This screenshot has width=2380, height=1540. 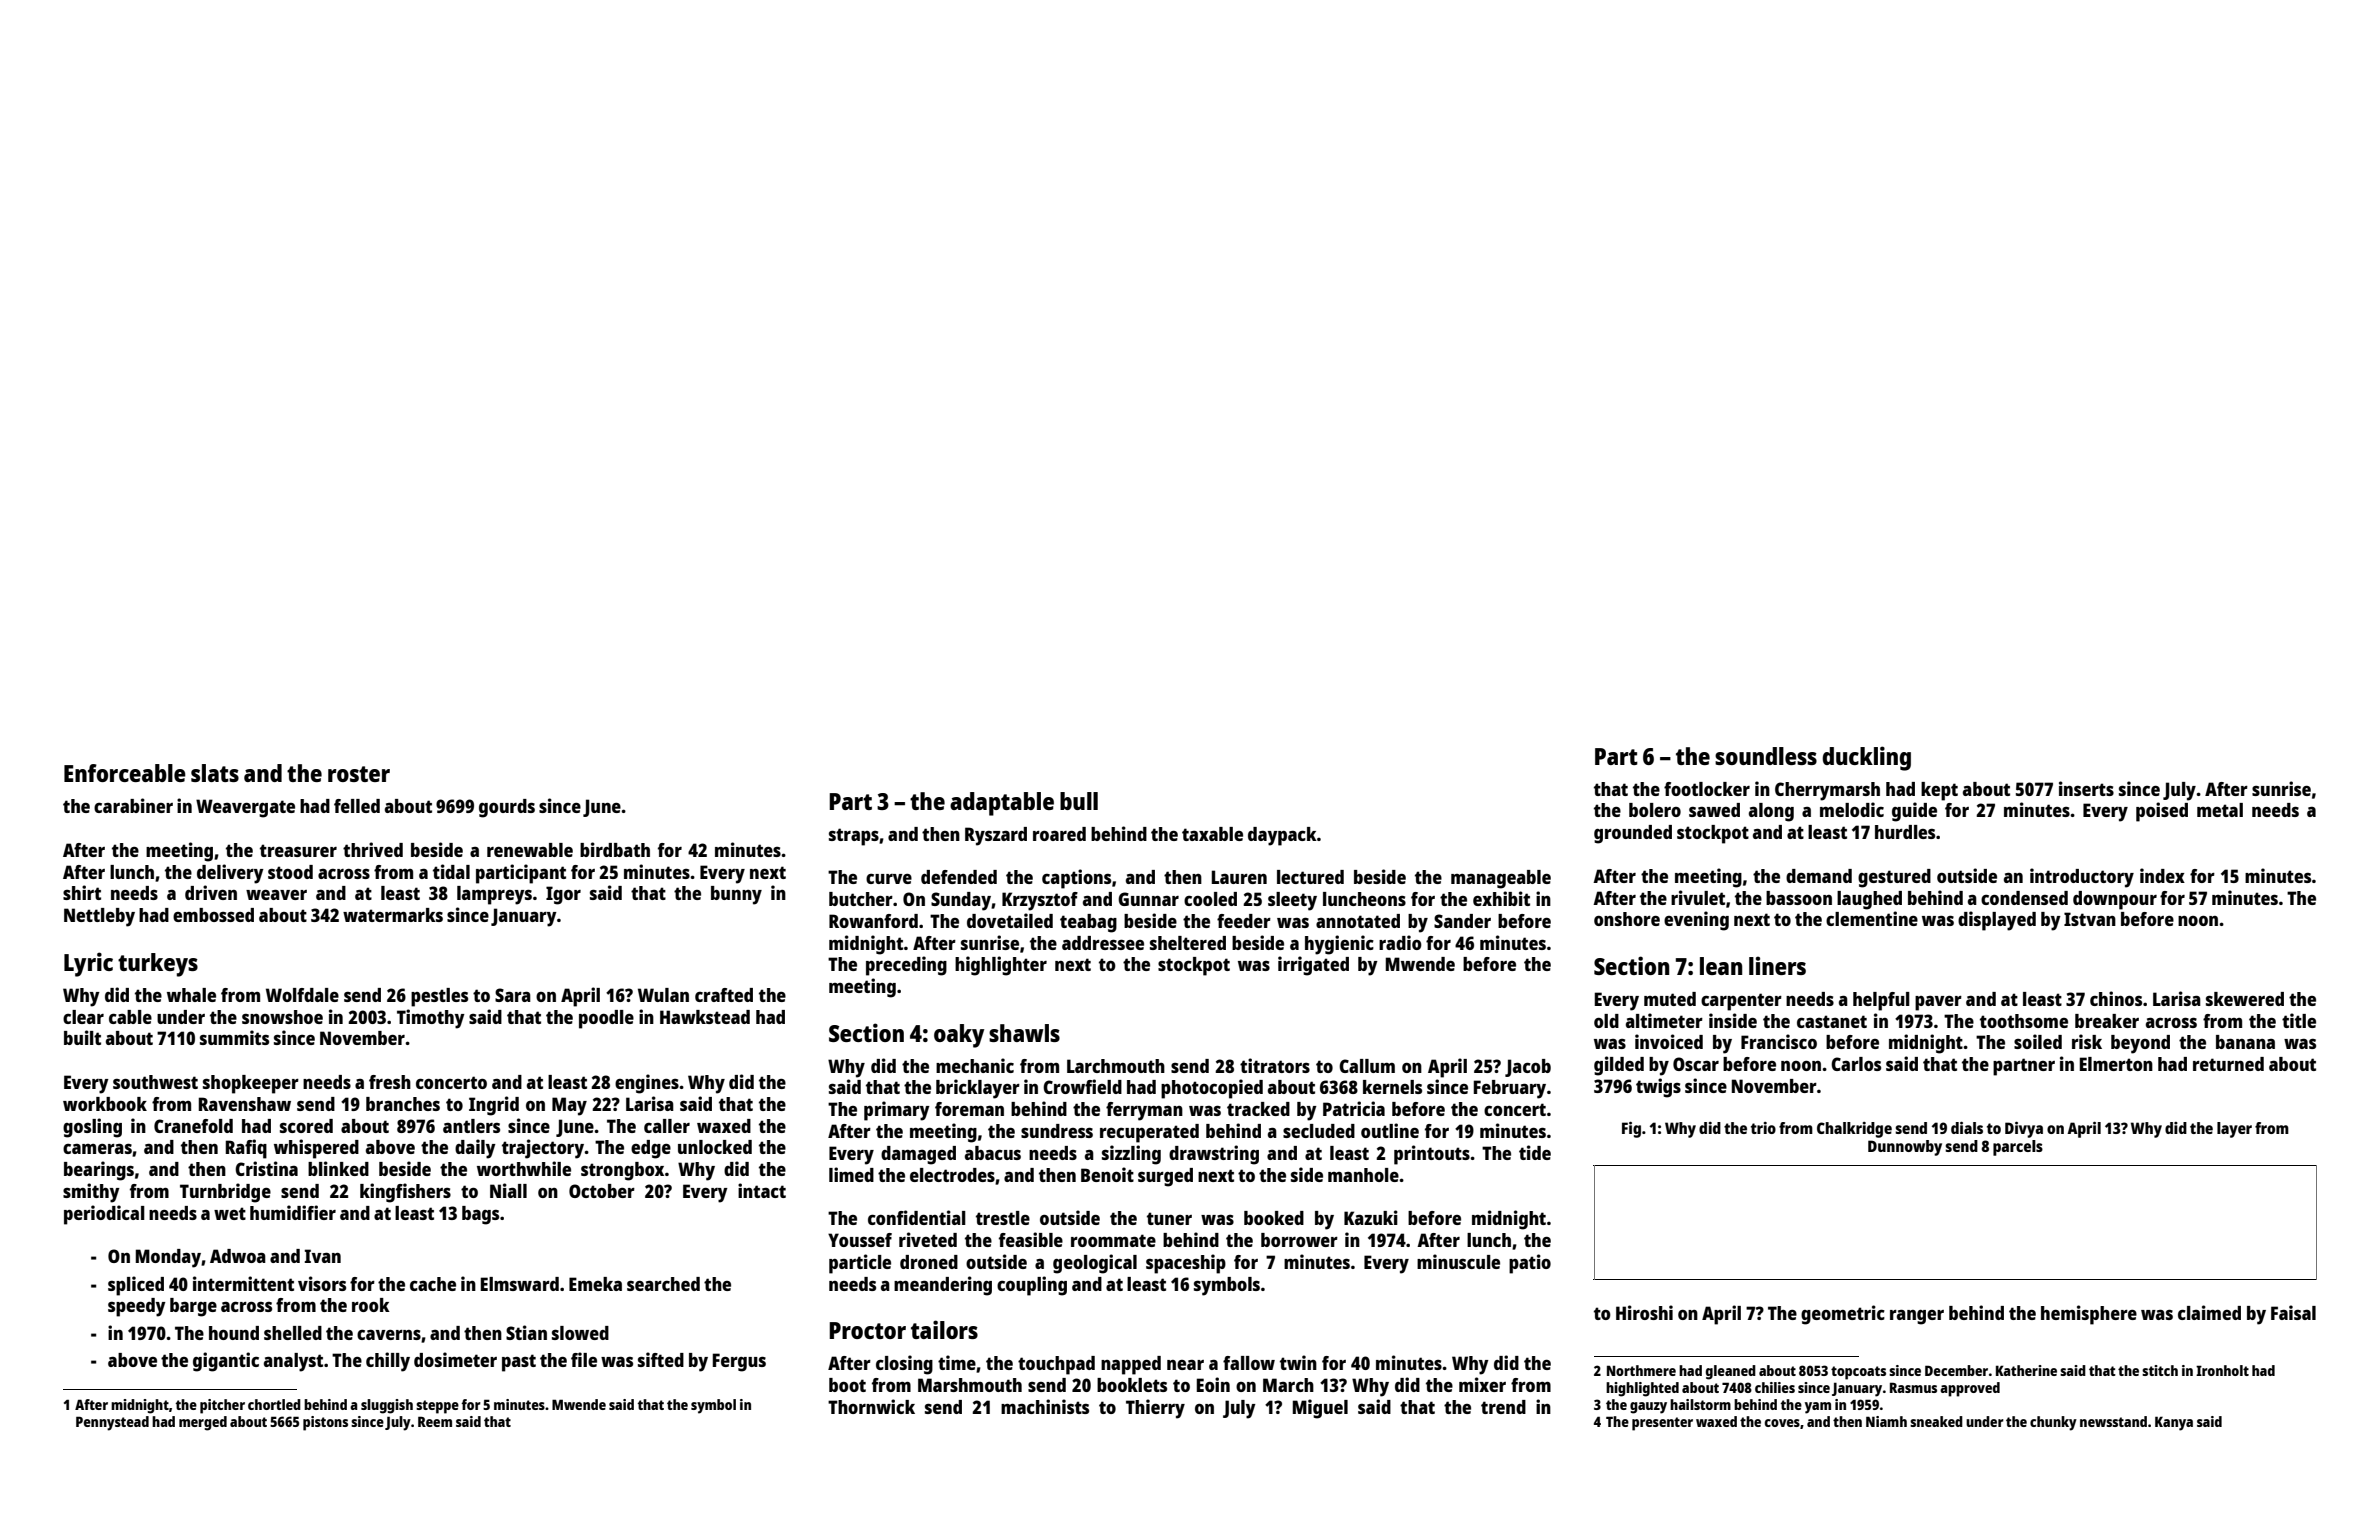 I want to click on soundless, so click(x=1766, y=756).
